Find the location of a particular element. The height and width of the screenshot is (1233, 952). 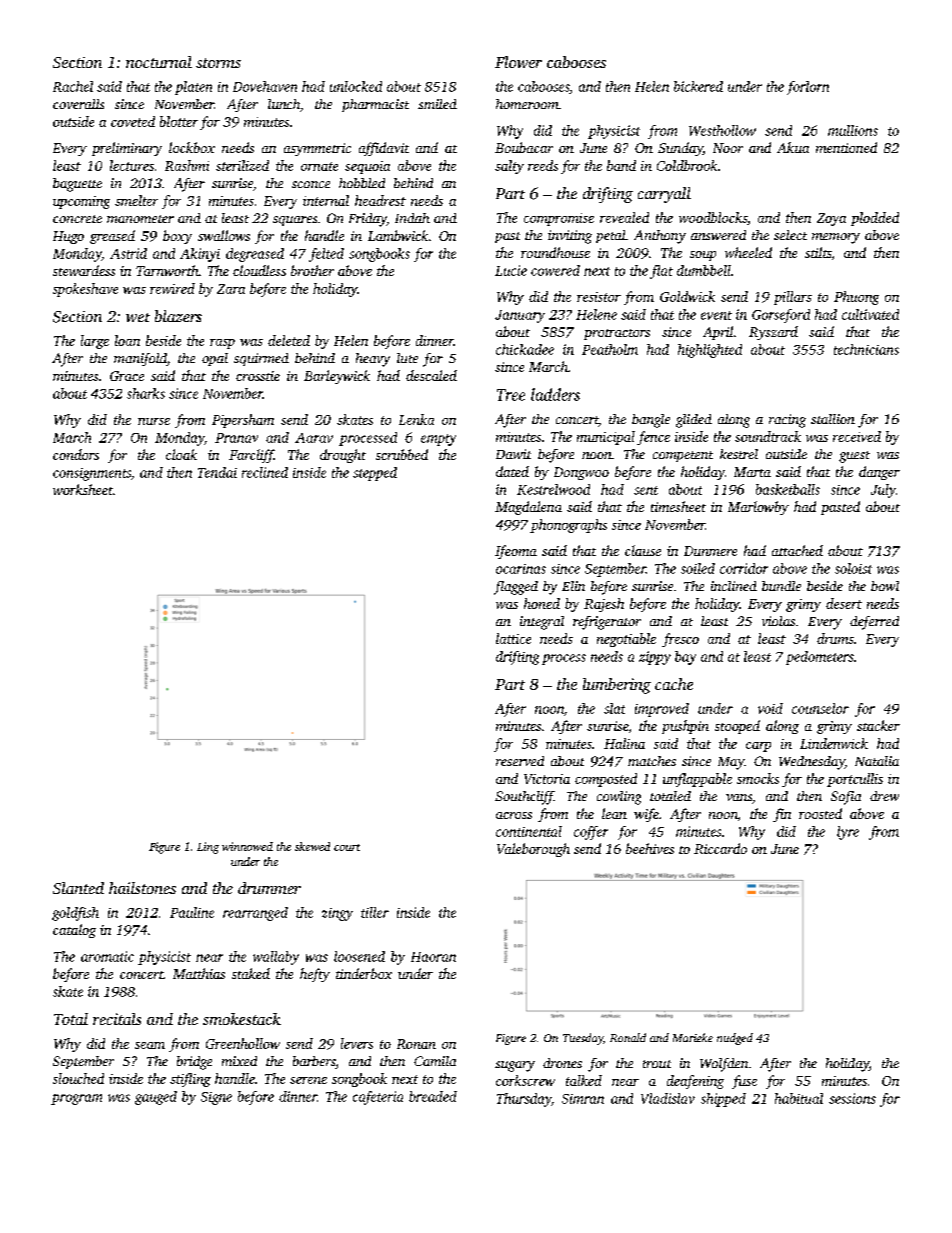

guest is located at coordinates (854, 457).
